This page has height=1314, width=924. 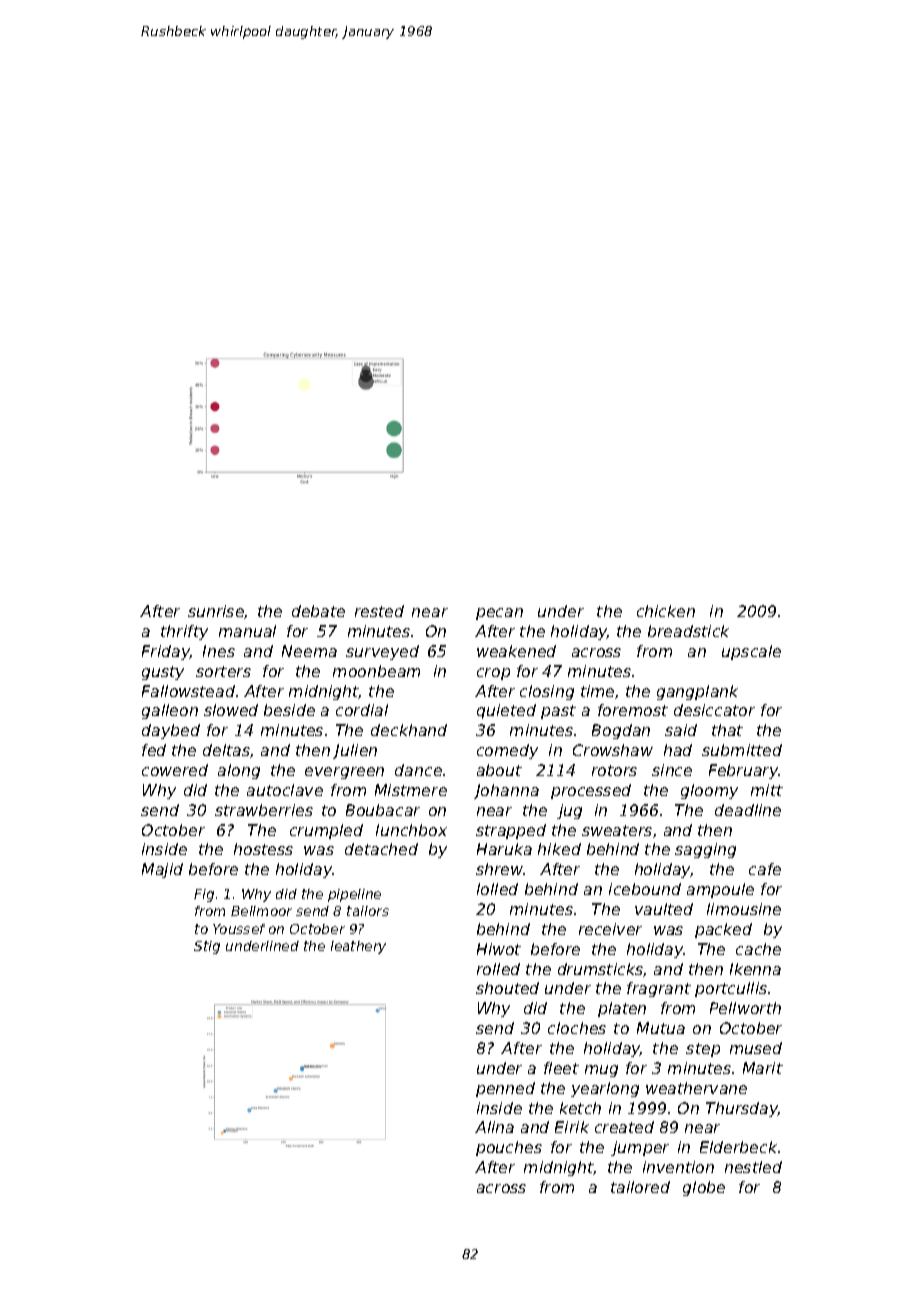 What do you see at coordinates (494, 1127) in the page?
I see `Alina` at bounding box center [494, 1127].
